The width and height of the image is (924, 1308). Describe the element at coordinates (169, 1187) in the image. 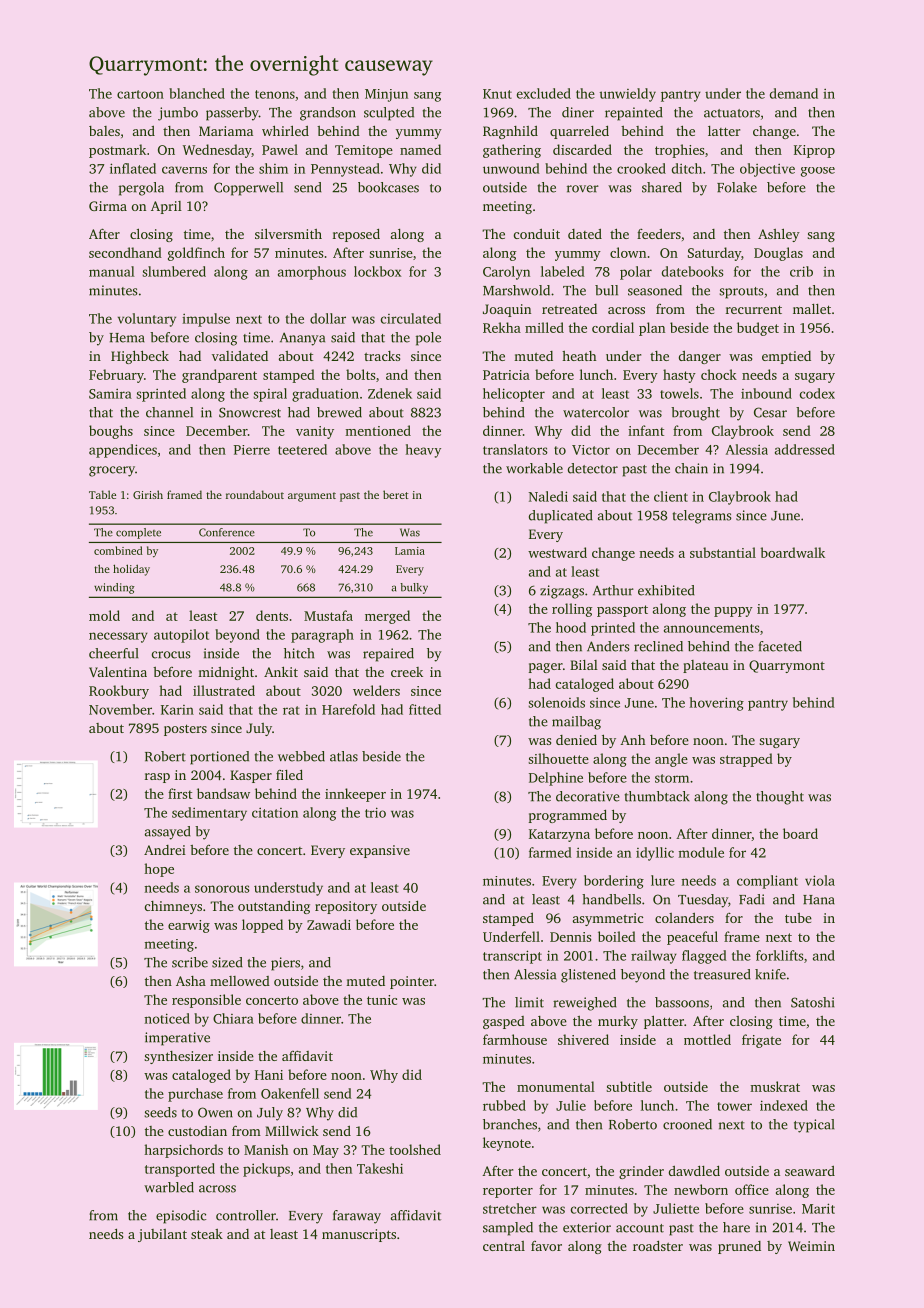

I see `warbled` at that location.
